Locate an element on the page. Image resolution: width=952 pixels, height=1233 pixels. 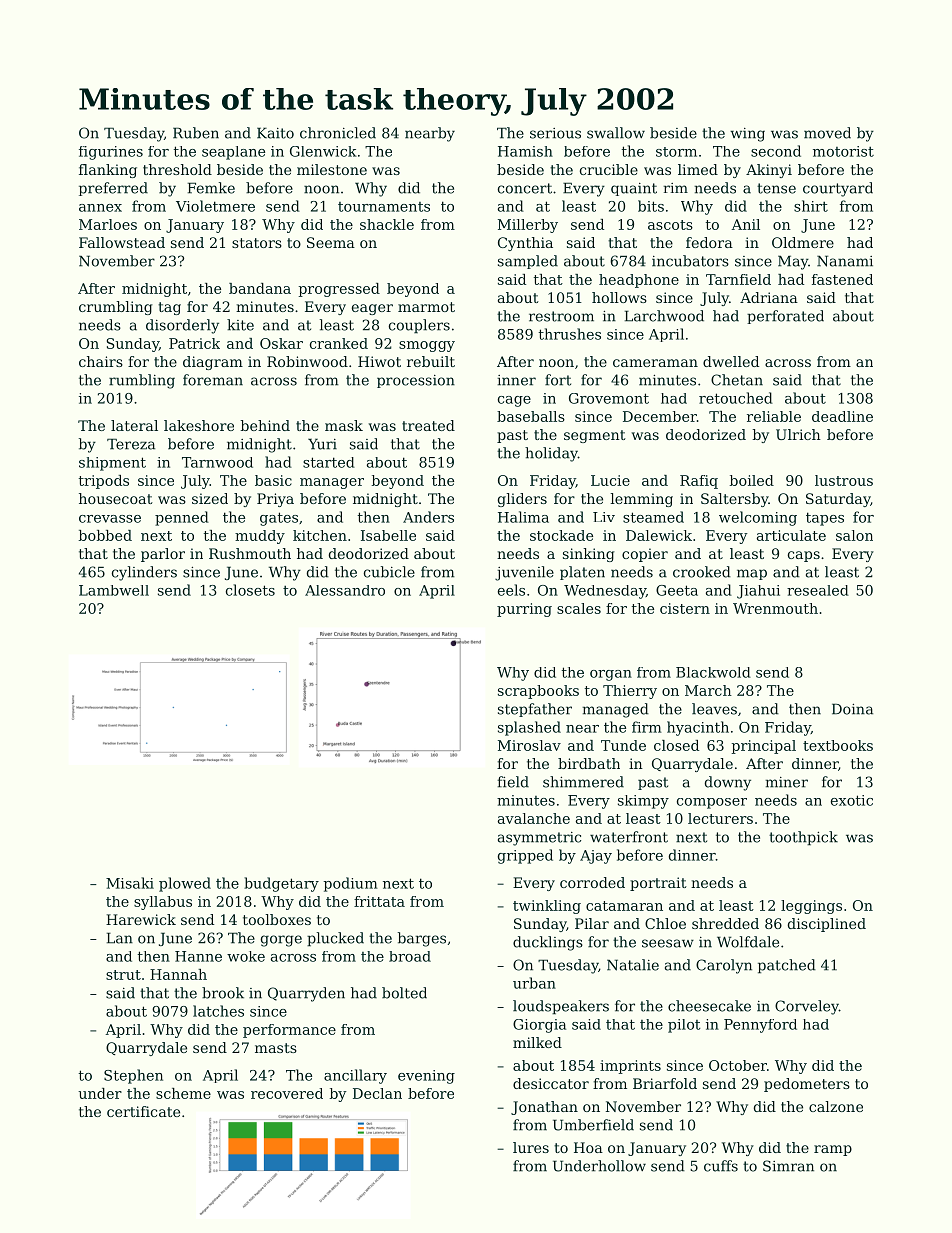
serious is located at coordinates (555, 133).
